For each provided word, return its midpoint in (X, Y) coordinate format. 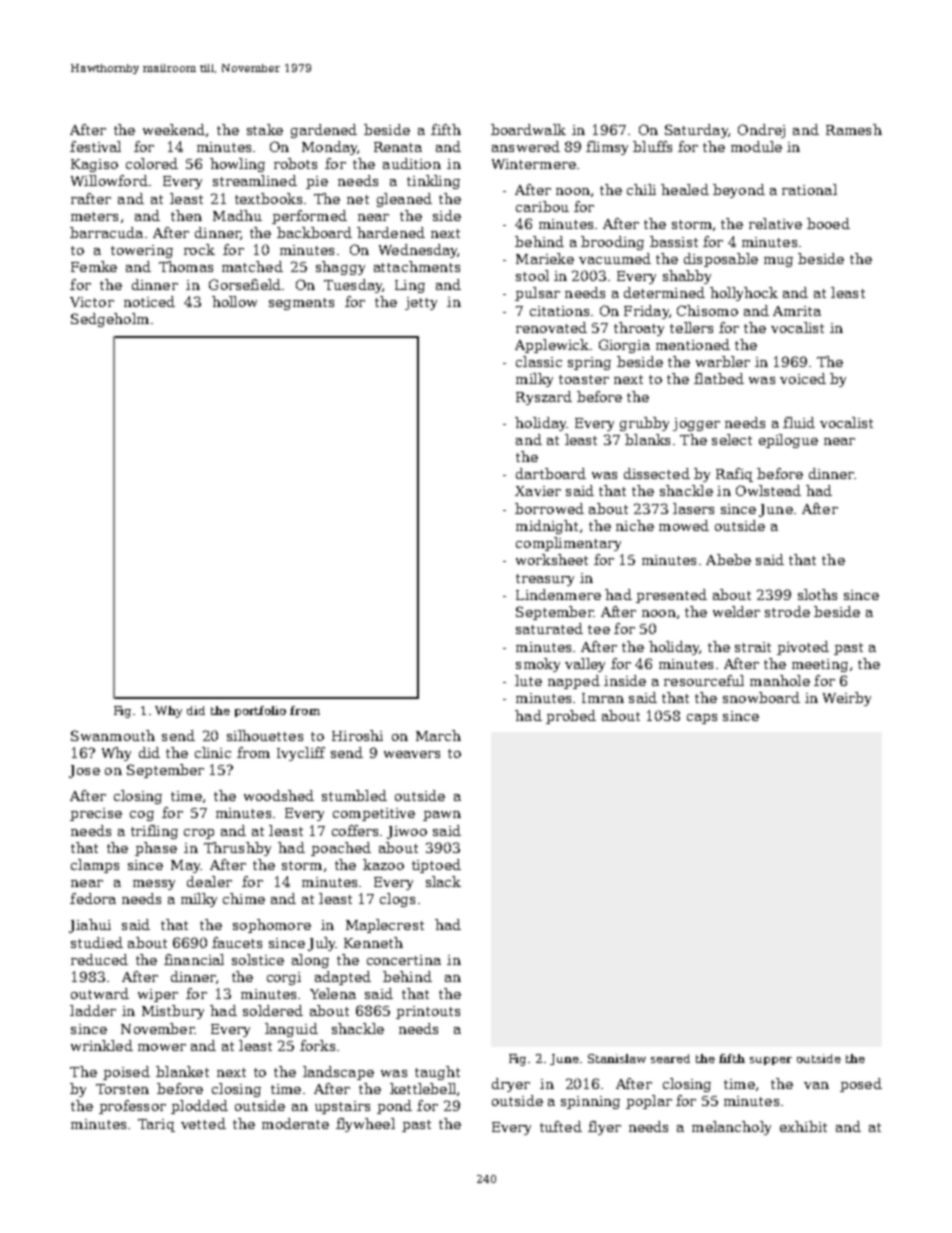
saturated (549, 628)
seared (670, 1058)
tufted (561, 1126)
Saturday (696, 131)
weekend (174, 129)
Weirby (847, 699)
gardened (324, 131)
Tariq (156, 1125)
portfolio (260, 711)
